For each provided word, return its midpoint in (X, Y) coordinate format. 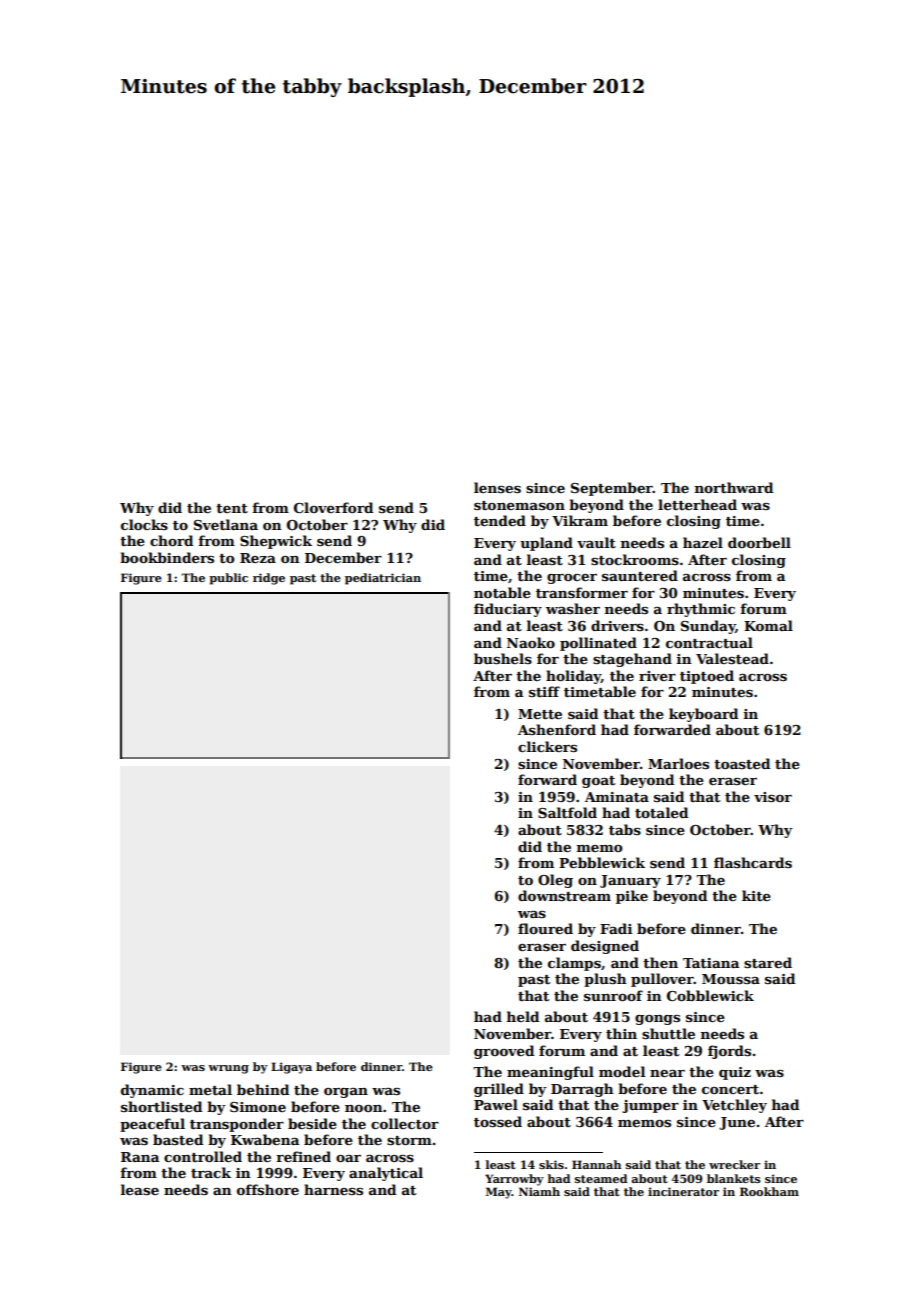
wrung (228, 1069)
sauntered (640, 575)
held (523, 1016)
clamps (574, 964)
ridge (269, 579)
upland (546, 544)
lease (140, 1189)
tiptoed (707, 677)
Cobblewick (710, 995)
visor (773, 797)
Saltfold (567, 812)
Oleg (555, 881)
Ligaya (291, 1068)
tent (232, 508)
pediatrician (383, 579)
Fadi (616, 928)
